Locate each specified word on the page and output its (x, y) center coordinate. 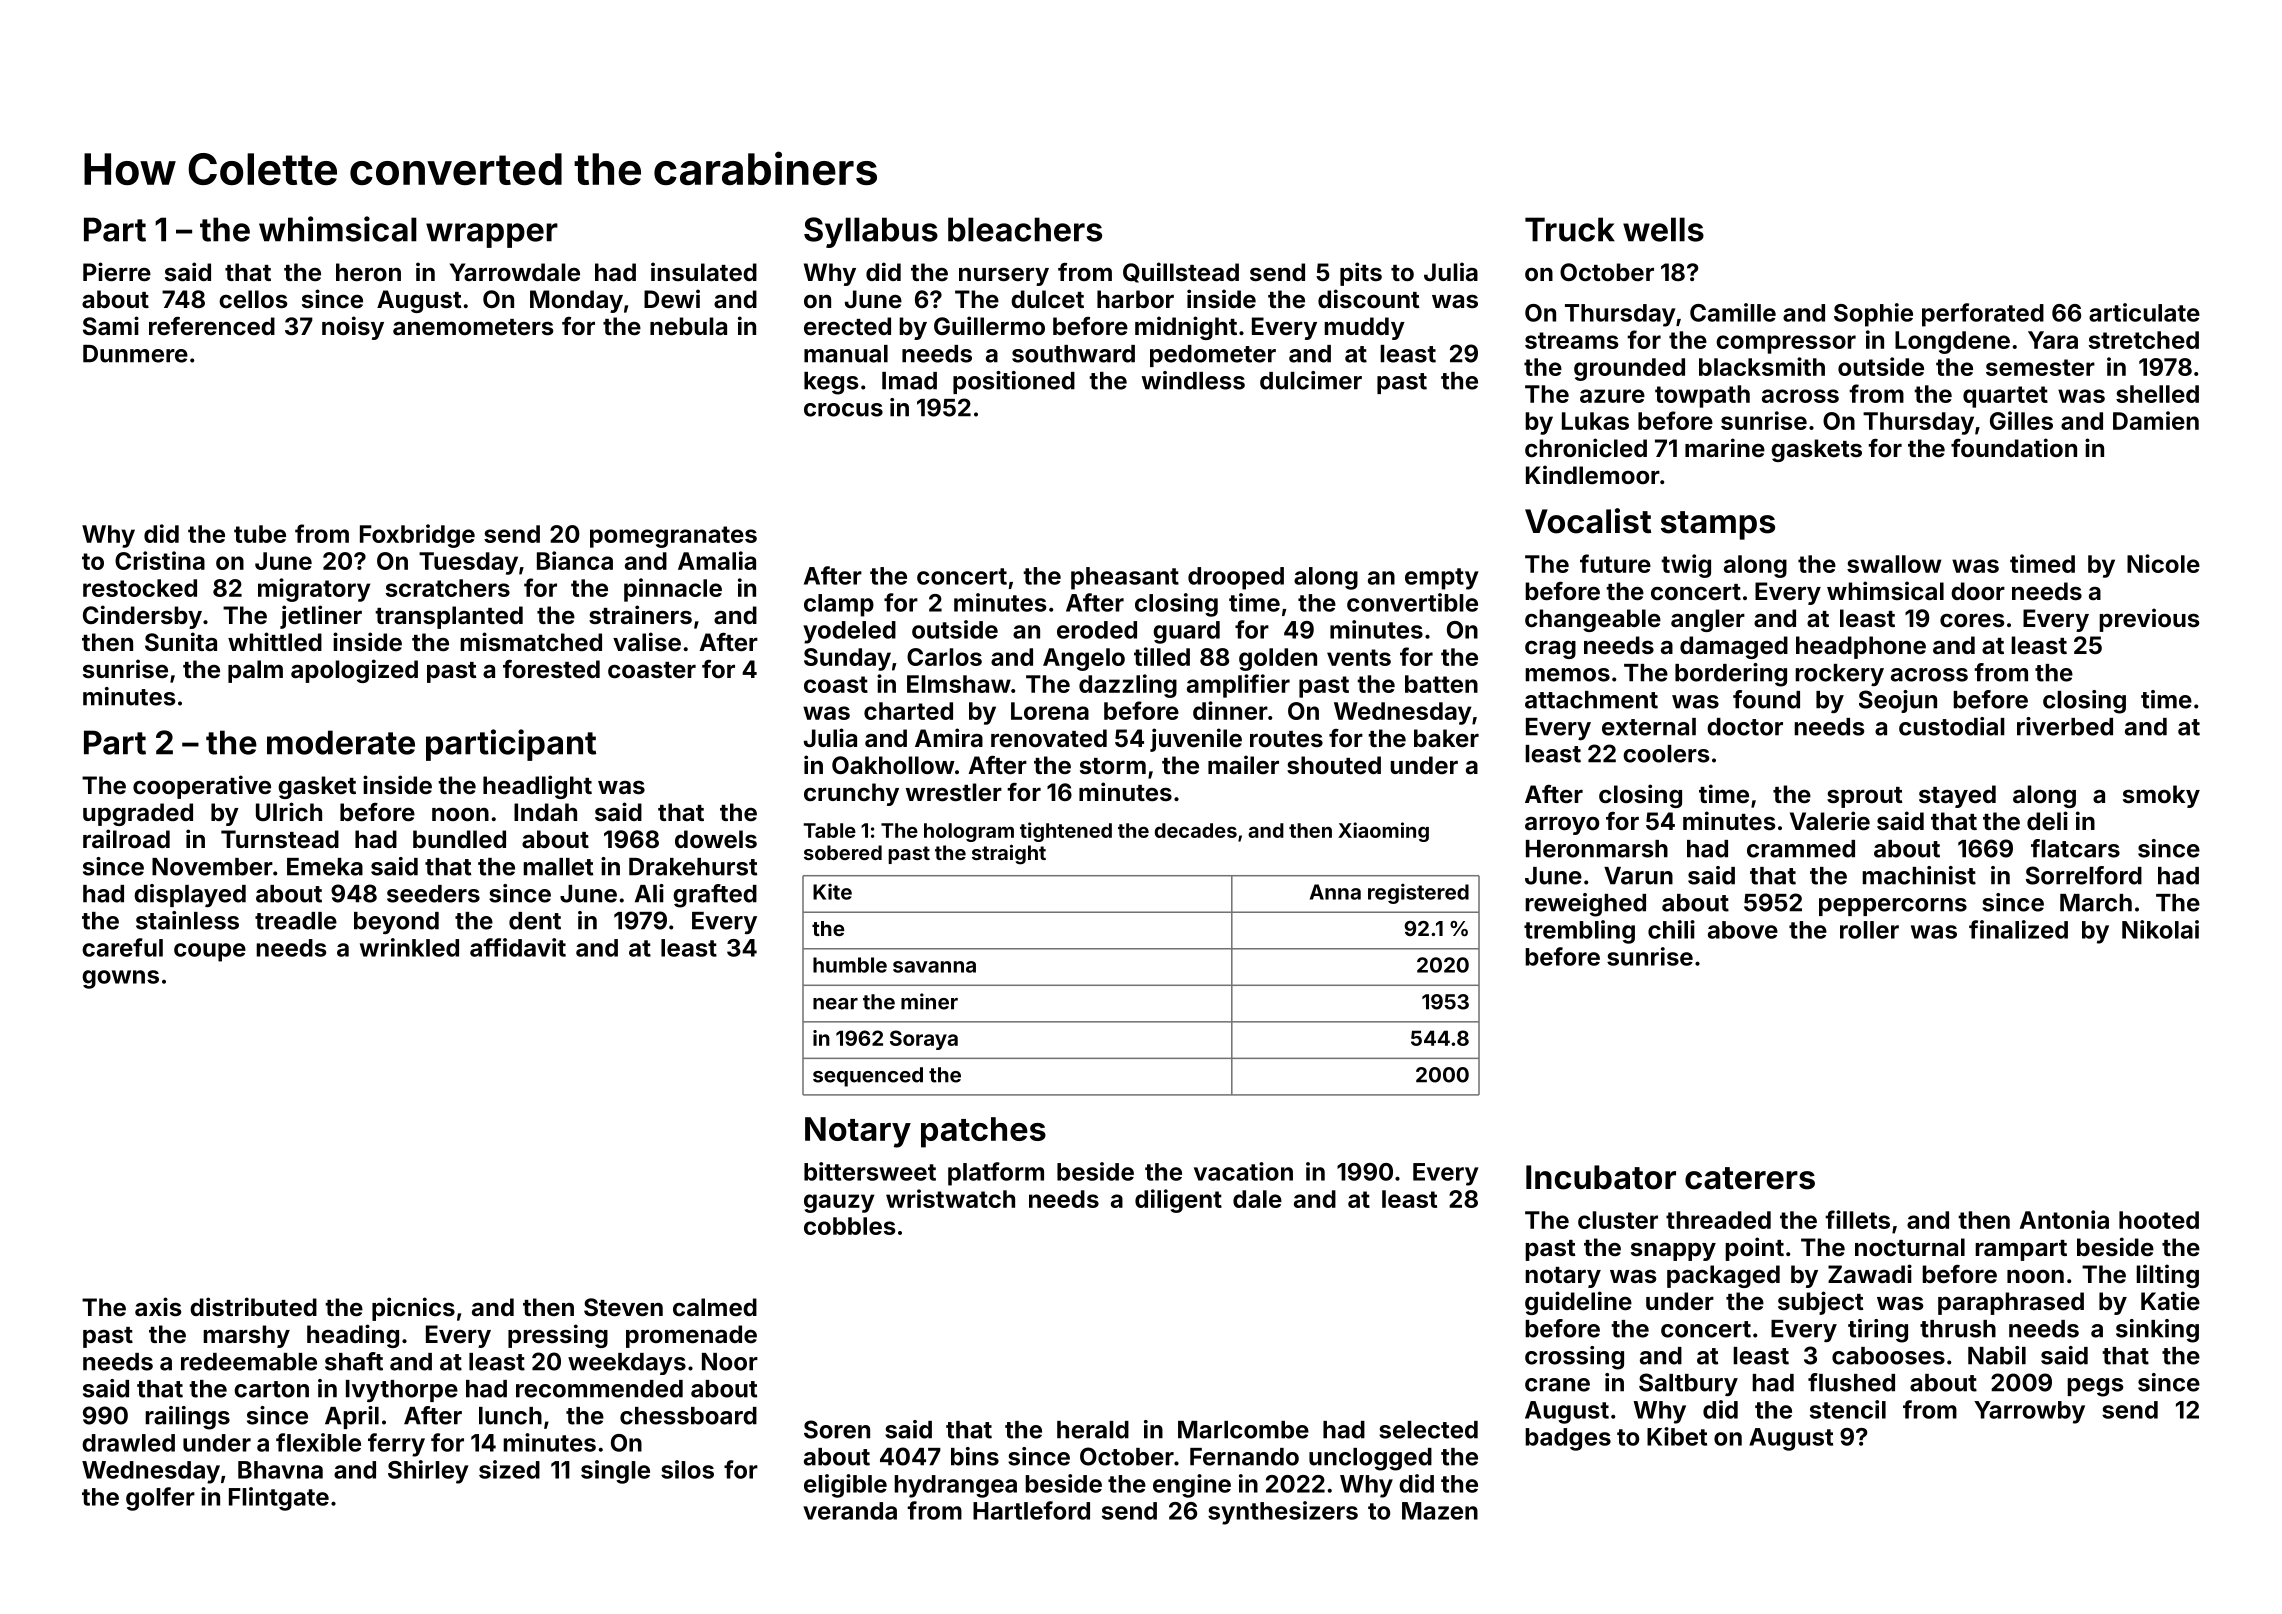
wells (1663, 229)
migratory (314, 590)
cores (1972, 620)
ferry (396, 1445)
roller (1869, 930)
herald (1093, 1430)
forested (551, 669)
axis (158, 1306)
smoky (2161, 796)
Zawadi (1870, 1273)
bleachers (1025, 229)
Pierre (117, 271)
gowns (120, 979)
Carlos (944, 657)
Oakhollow (893, 765)
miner (929, 1001)
